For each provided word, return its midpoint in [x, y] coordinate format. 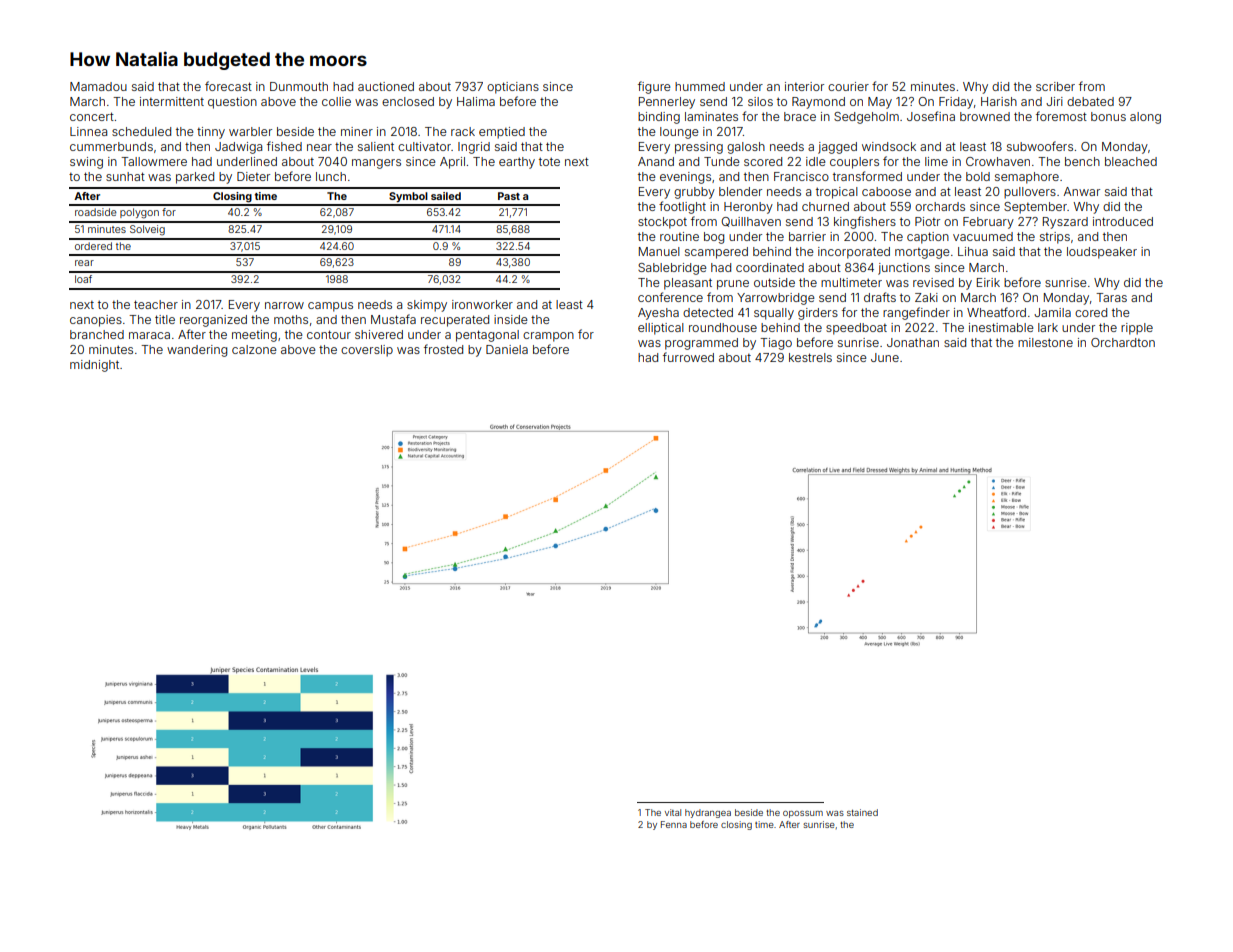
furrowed [688, 357]
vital [673, 812]
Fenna [674, 824]
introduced [1123, 221]
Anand [656, 161]
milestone [1045, 342]
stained [862, 812]
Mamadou [98, 86]
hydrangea [708, 813]
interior [804, 86]
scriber [1055, 86]
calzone [254, 349]
